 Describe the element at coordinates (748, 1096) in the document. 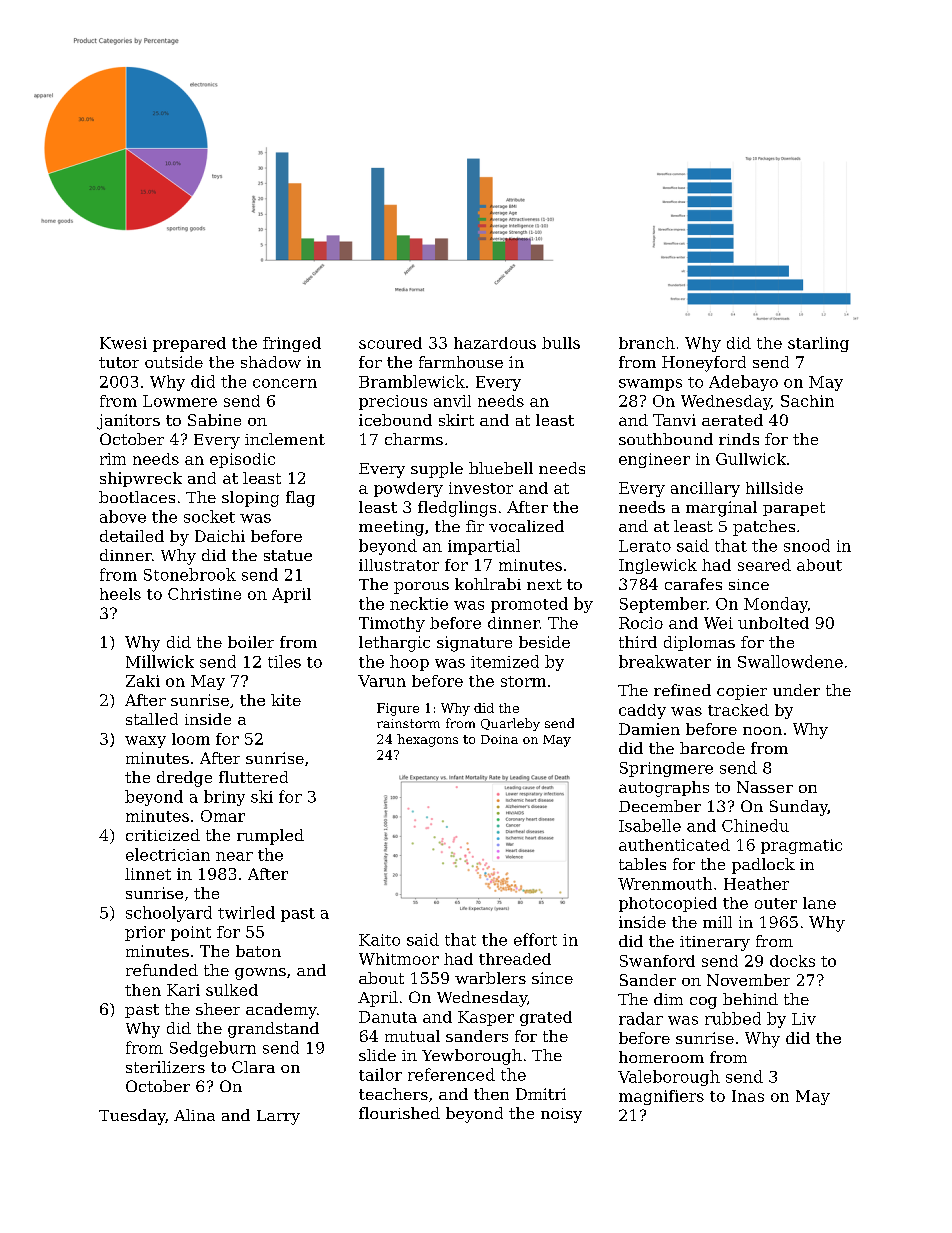

I see `Inas` at that location.
